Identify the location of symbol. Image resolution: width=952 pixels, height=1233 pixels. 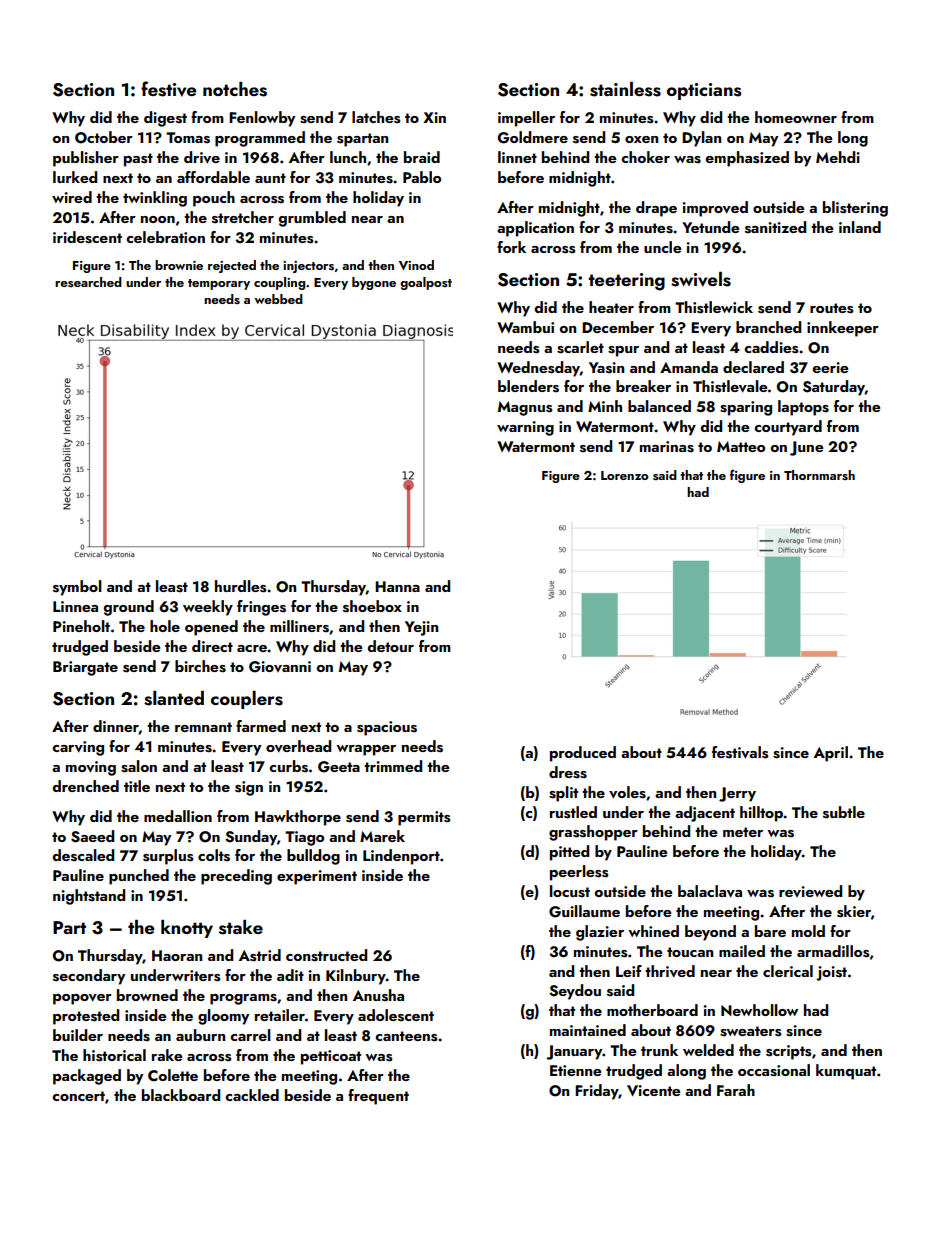
(77, 588).
